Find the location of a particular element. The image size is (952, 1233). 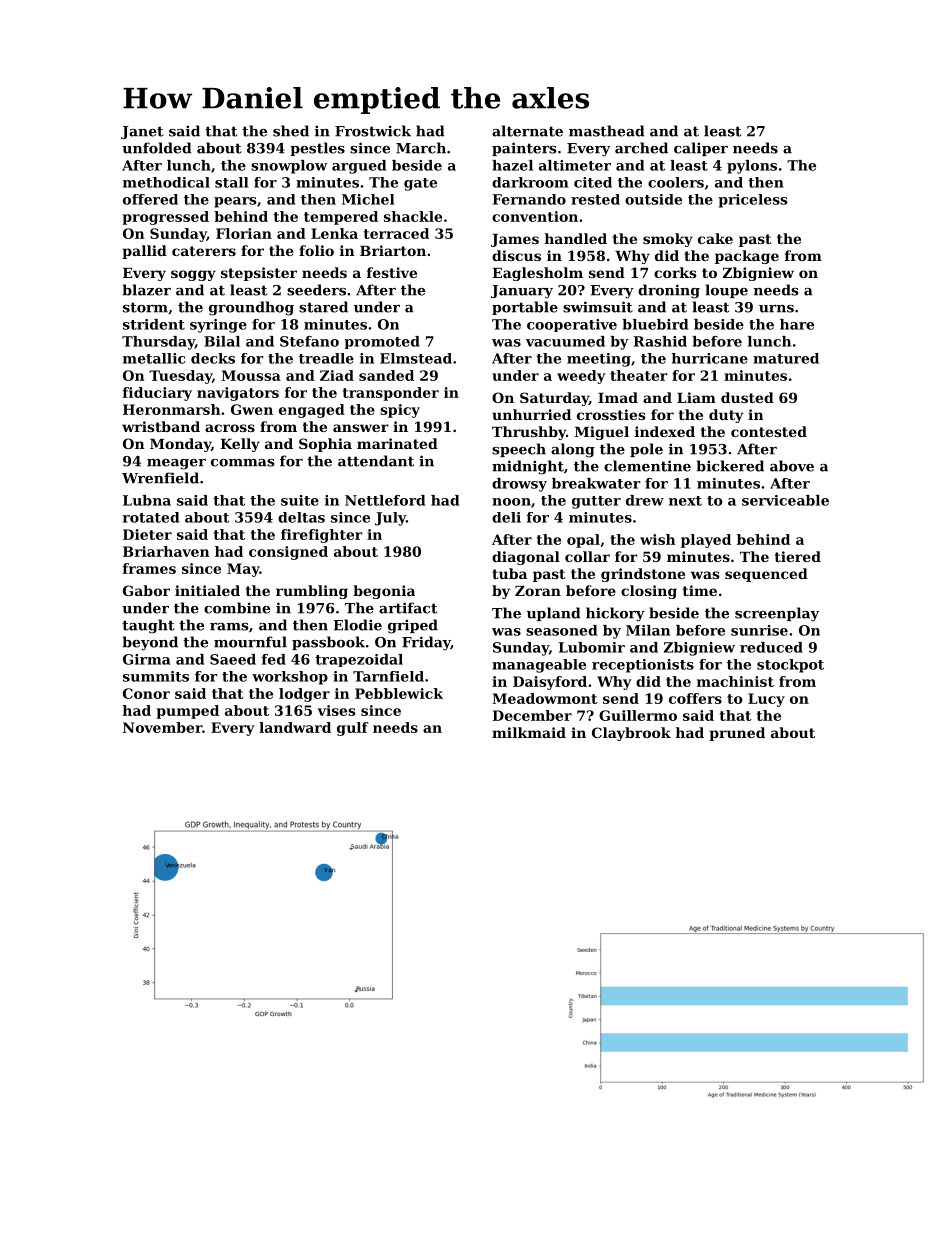

smoky is located at coordinates (668, 240).
